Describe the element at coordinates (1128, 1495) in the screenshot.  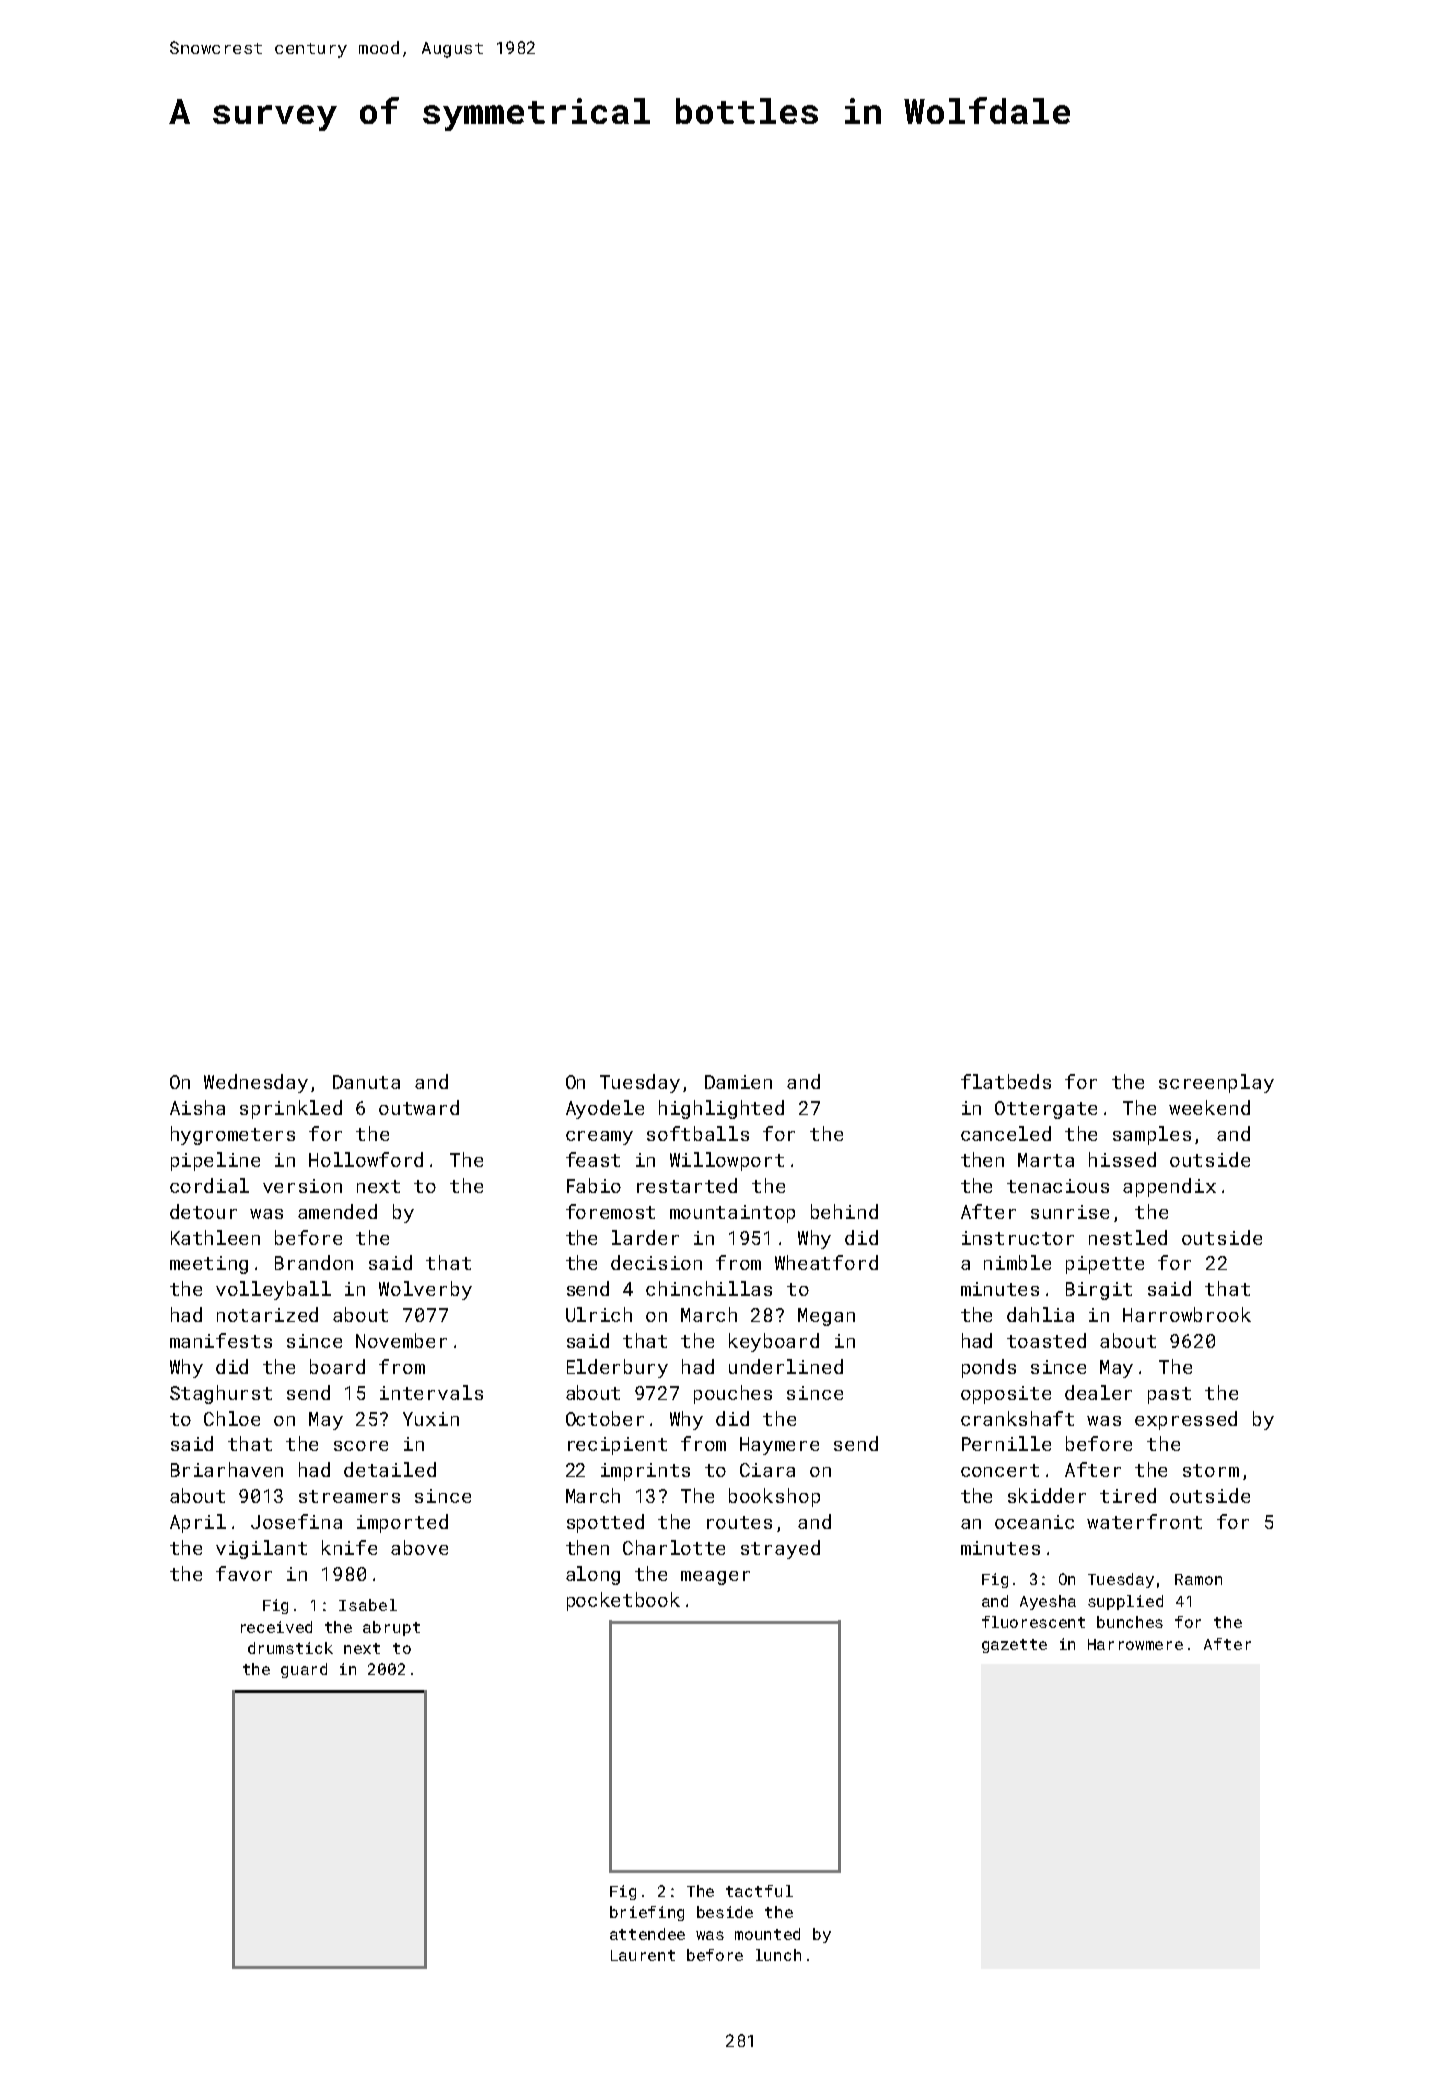
I see `tired` at that location.
